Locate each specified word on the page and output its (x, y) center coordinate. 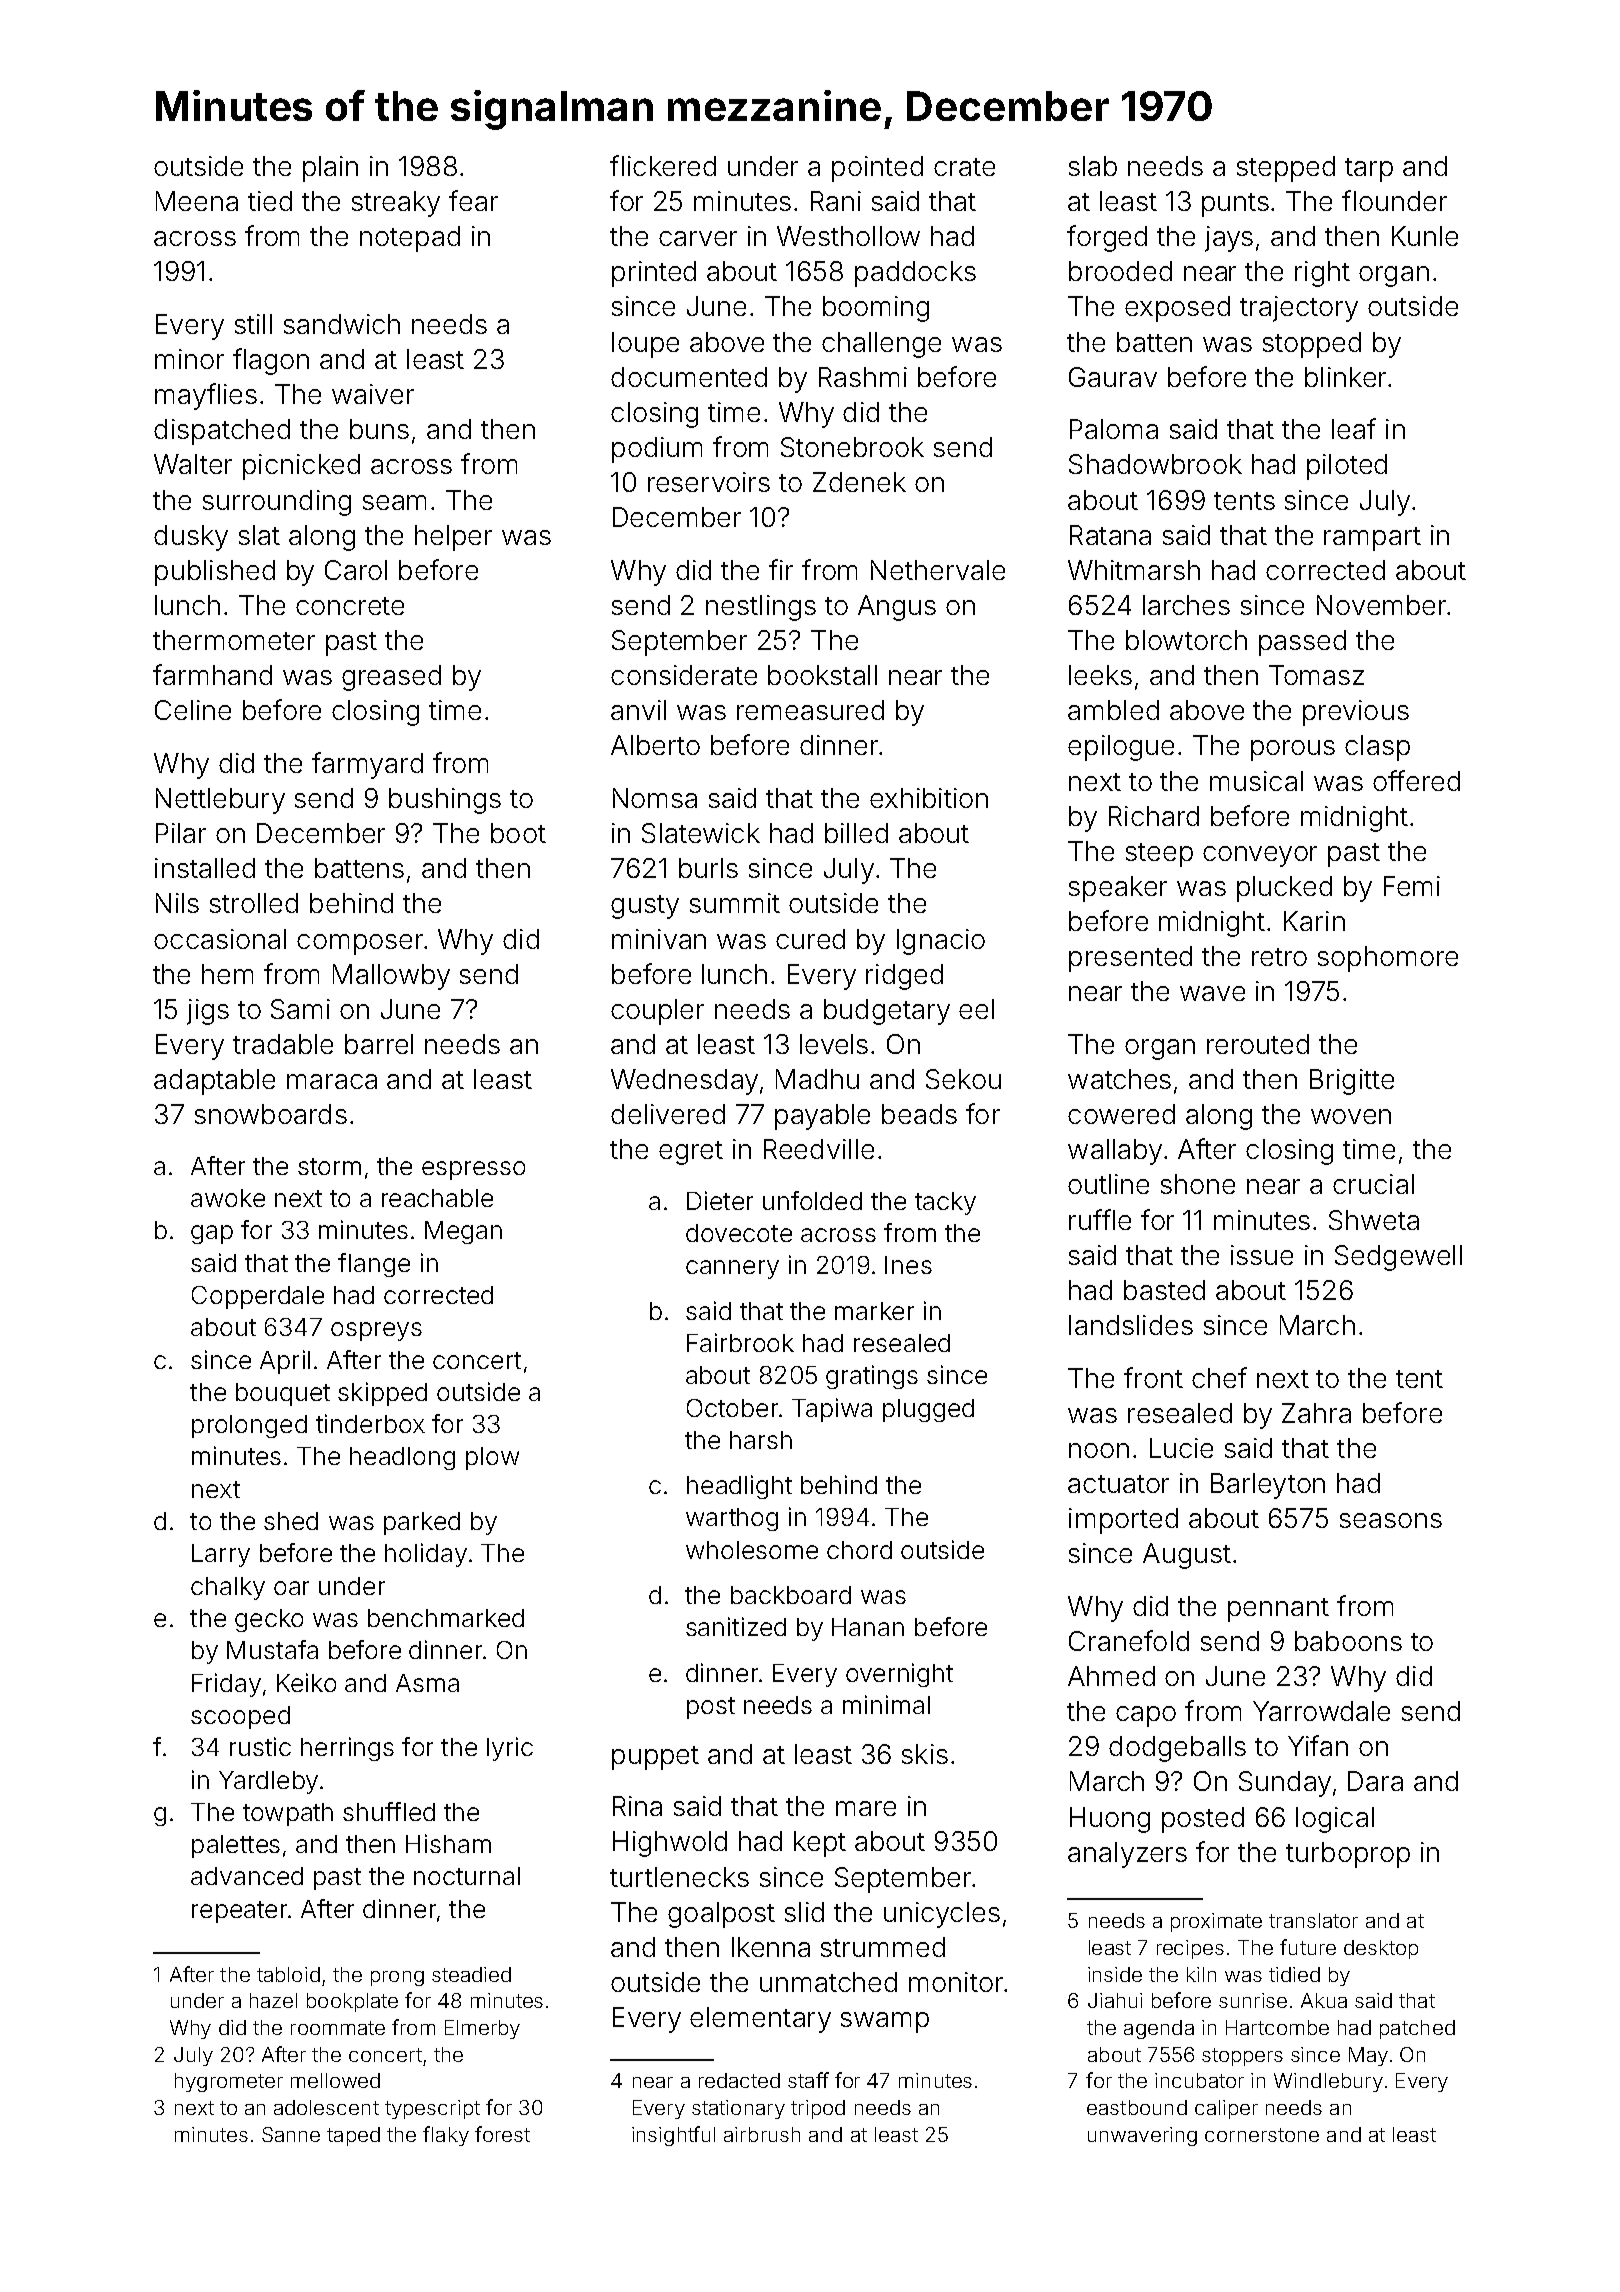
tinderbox (370, 1423)
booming (876, 309)
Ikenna (771, 1947)
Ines (908, 1265)
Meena (197, 201)
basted (1164, 1290)
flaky (446, 2136)
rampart (1372, 539)
